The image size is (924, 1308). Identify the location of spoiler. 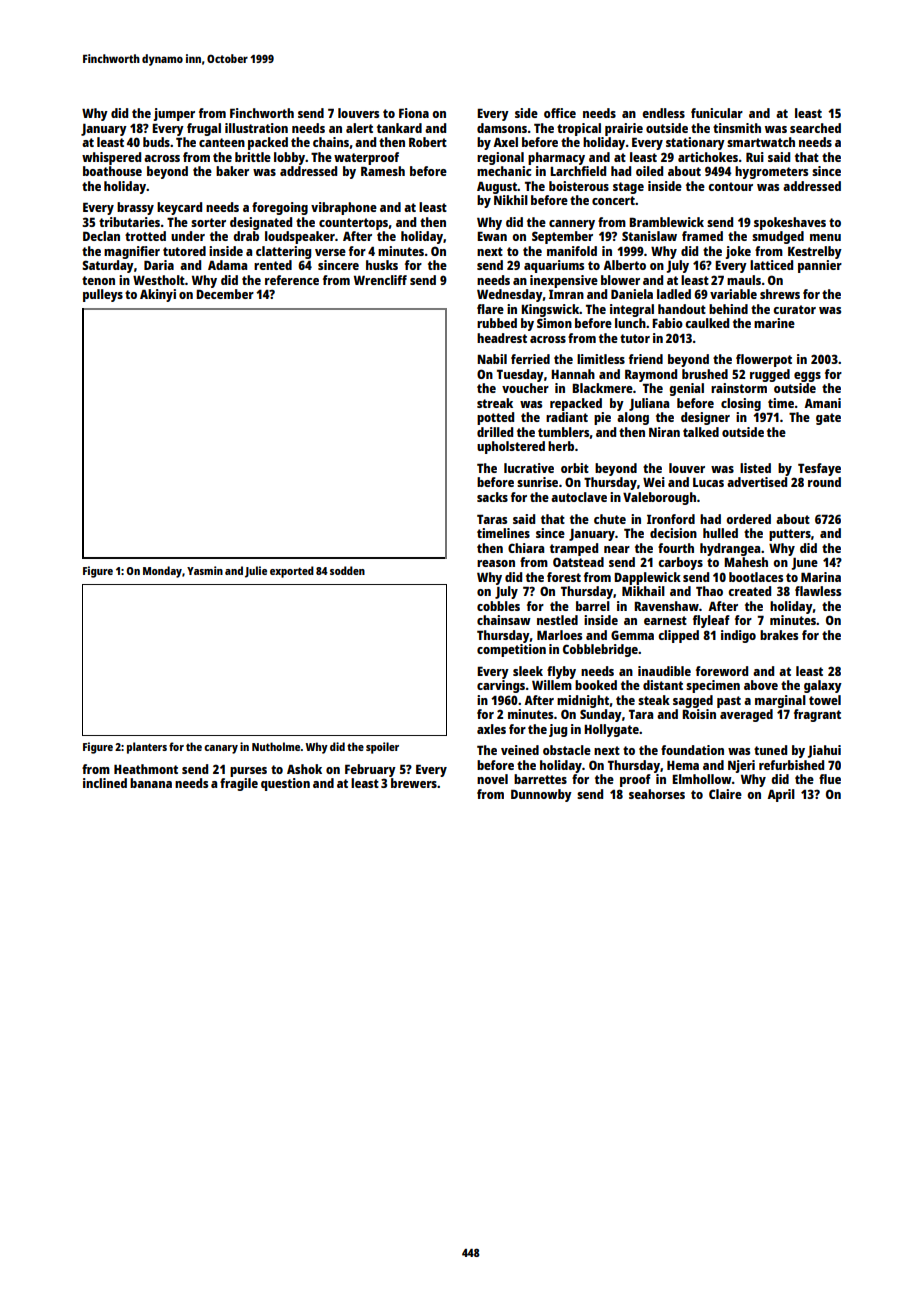
(382, 748).
